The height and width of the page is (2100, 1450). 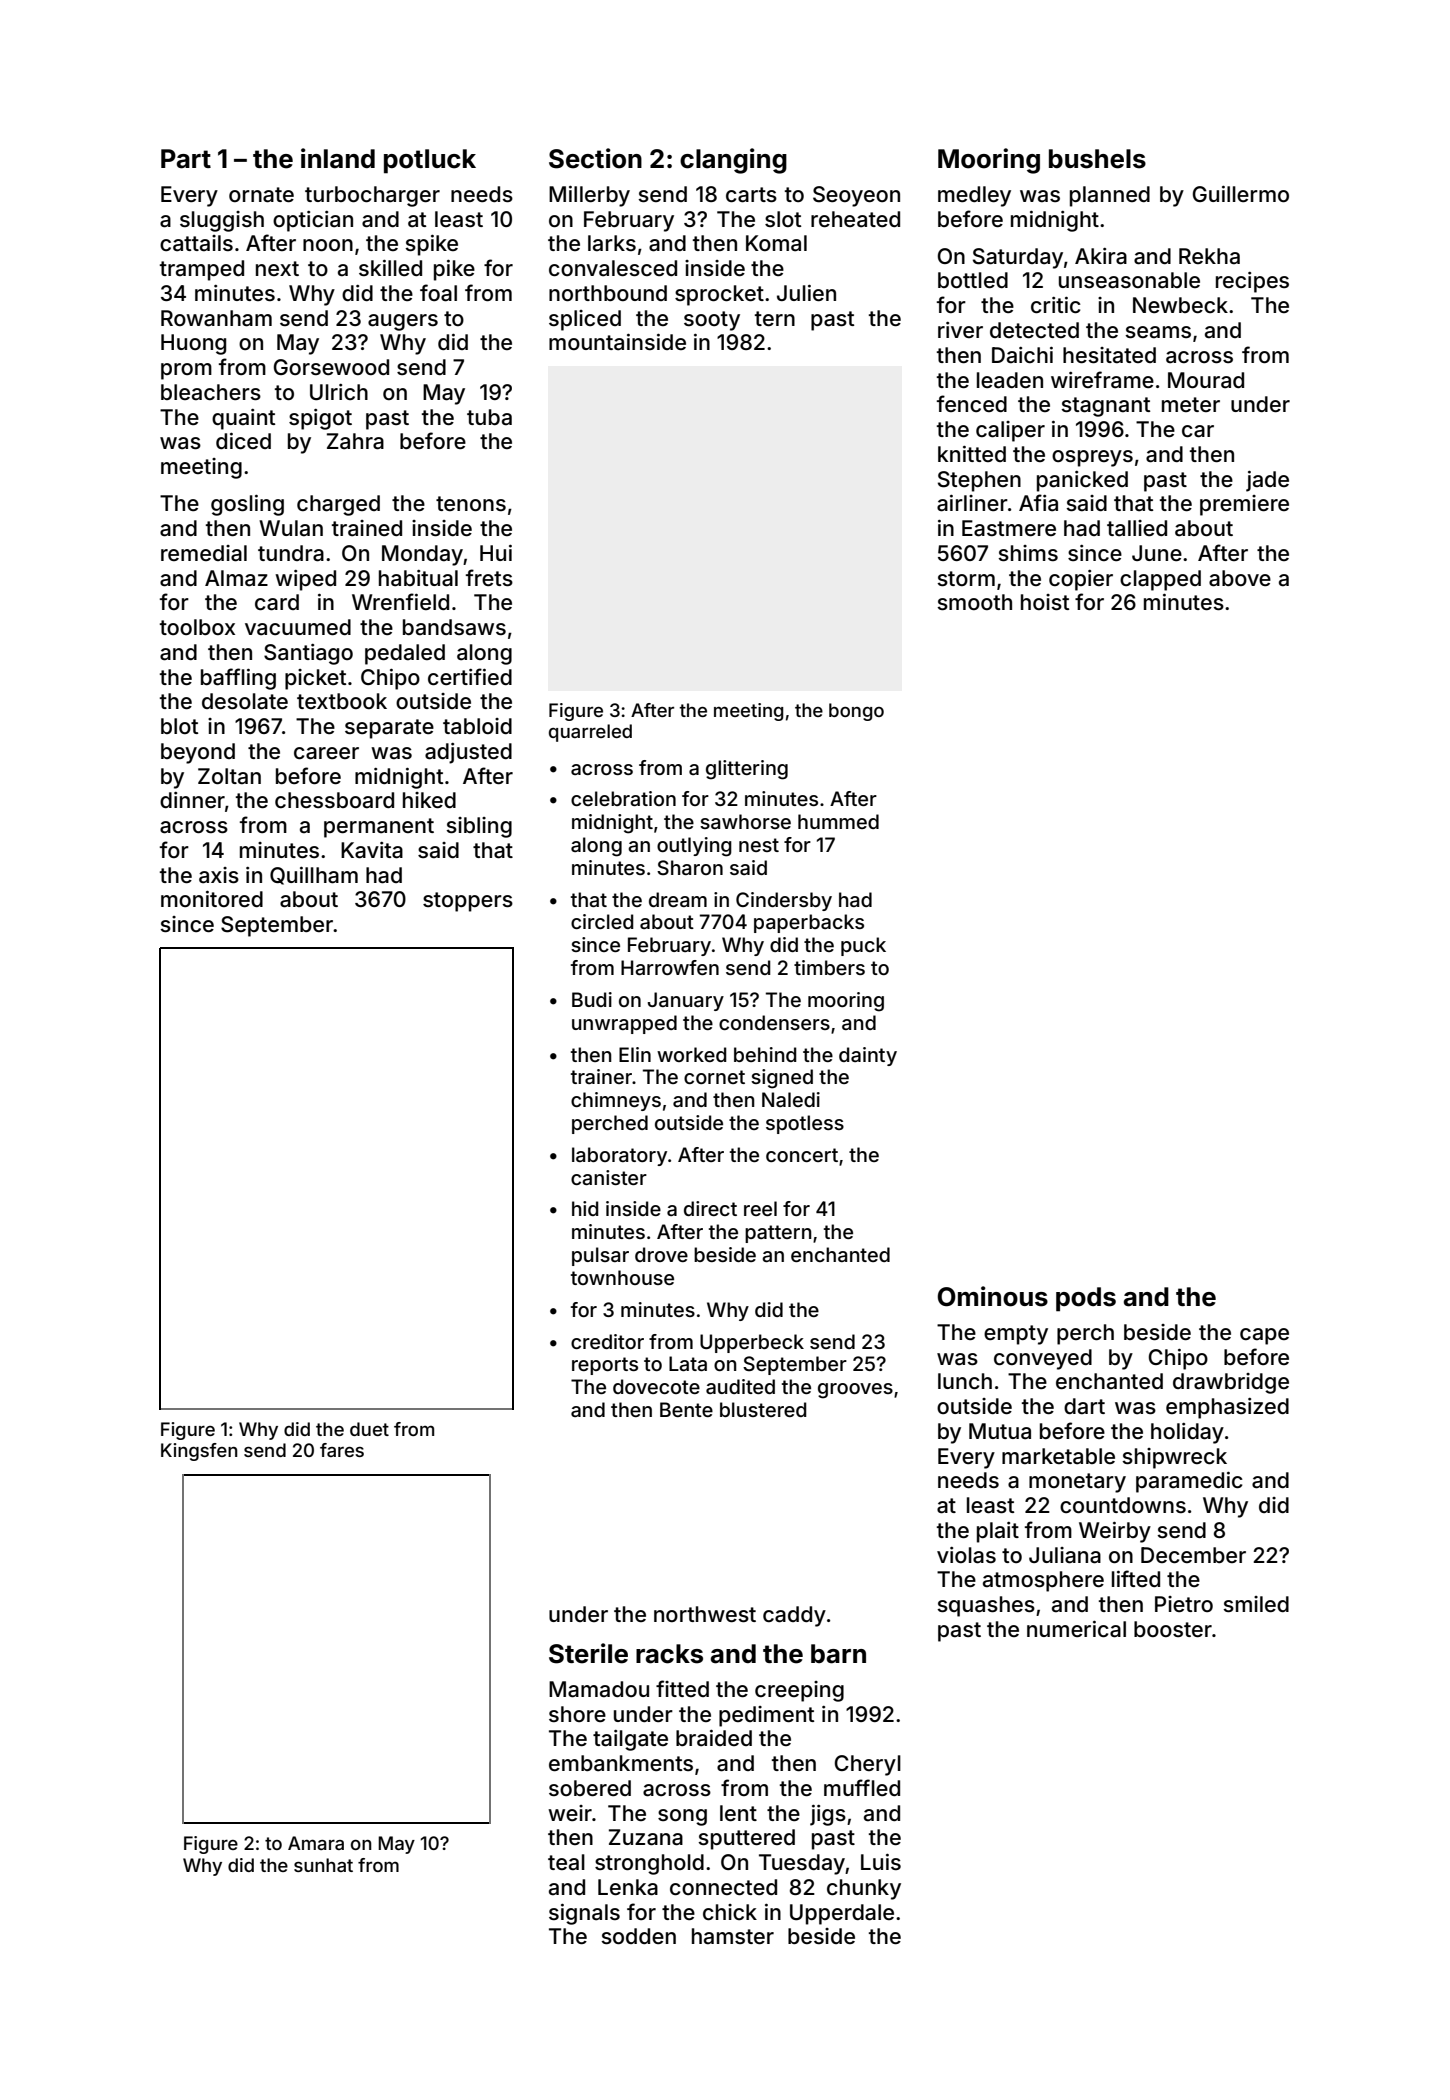 What do you see at coordinates (577, 1714) in the page?
I see `shore` at bounding box center [577, 1714].
